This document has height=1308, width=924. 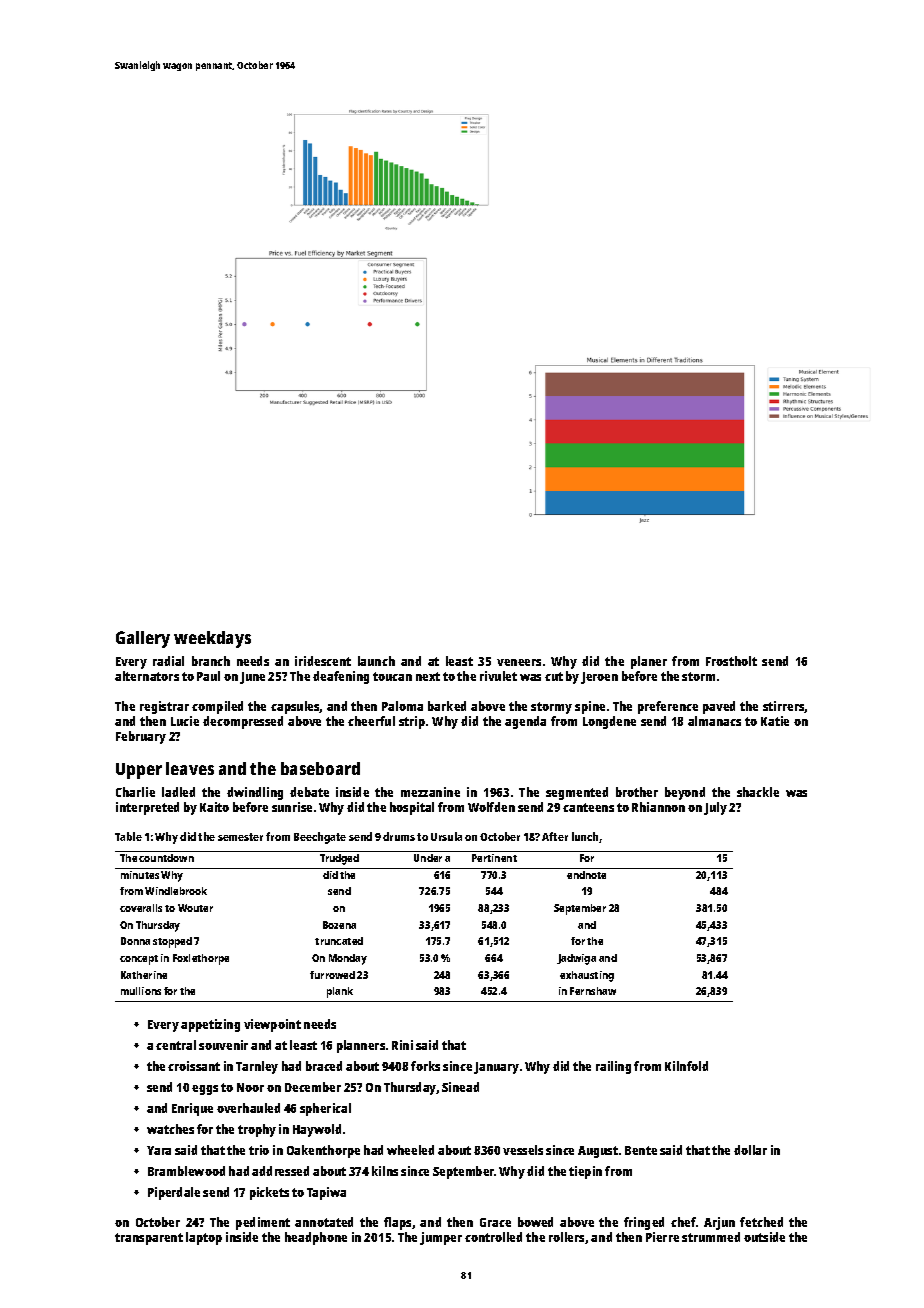 What do you see at coordinates (376, 661) in the document?
I see `launch` at bounding box center [376, 661].
